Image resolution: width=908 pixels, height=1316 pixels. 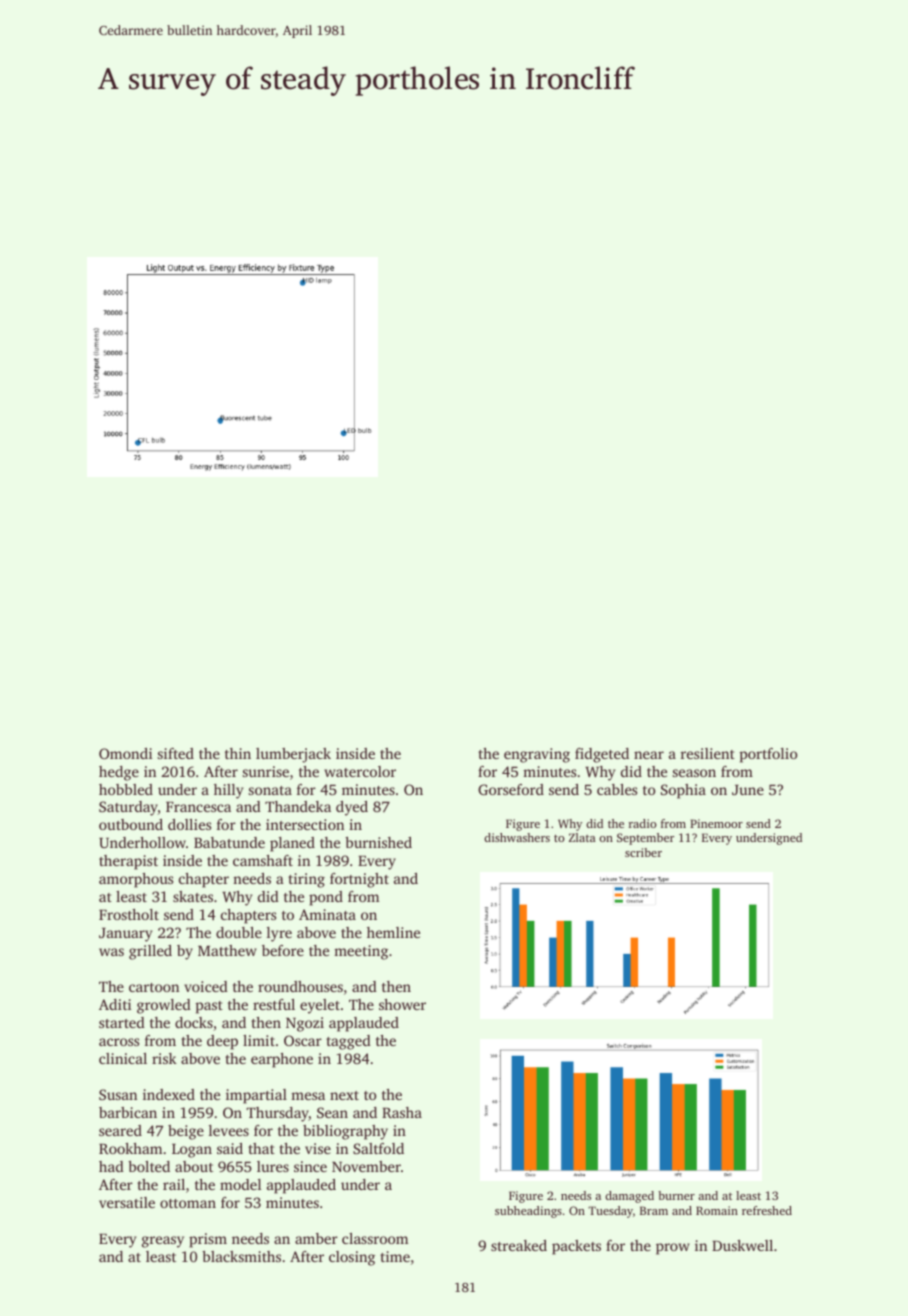 I want to click on grilled, so click(x=150, y=952).
